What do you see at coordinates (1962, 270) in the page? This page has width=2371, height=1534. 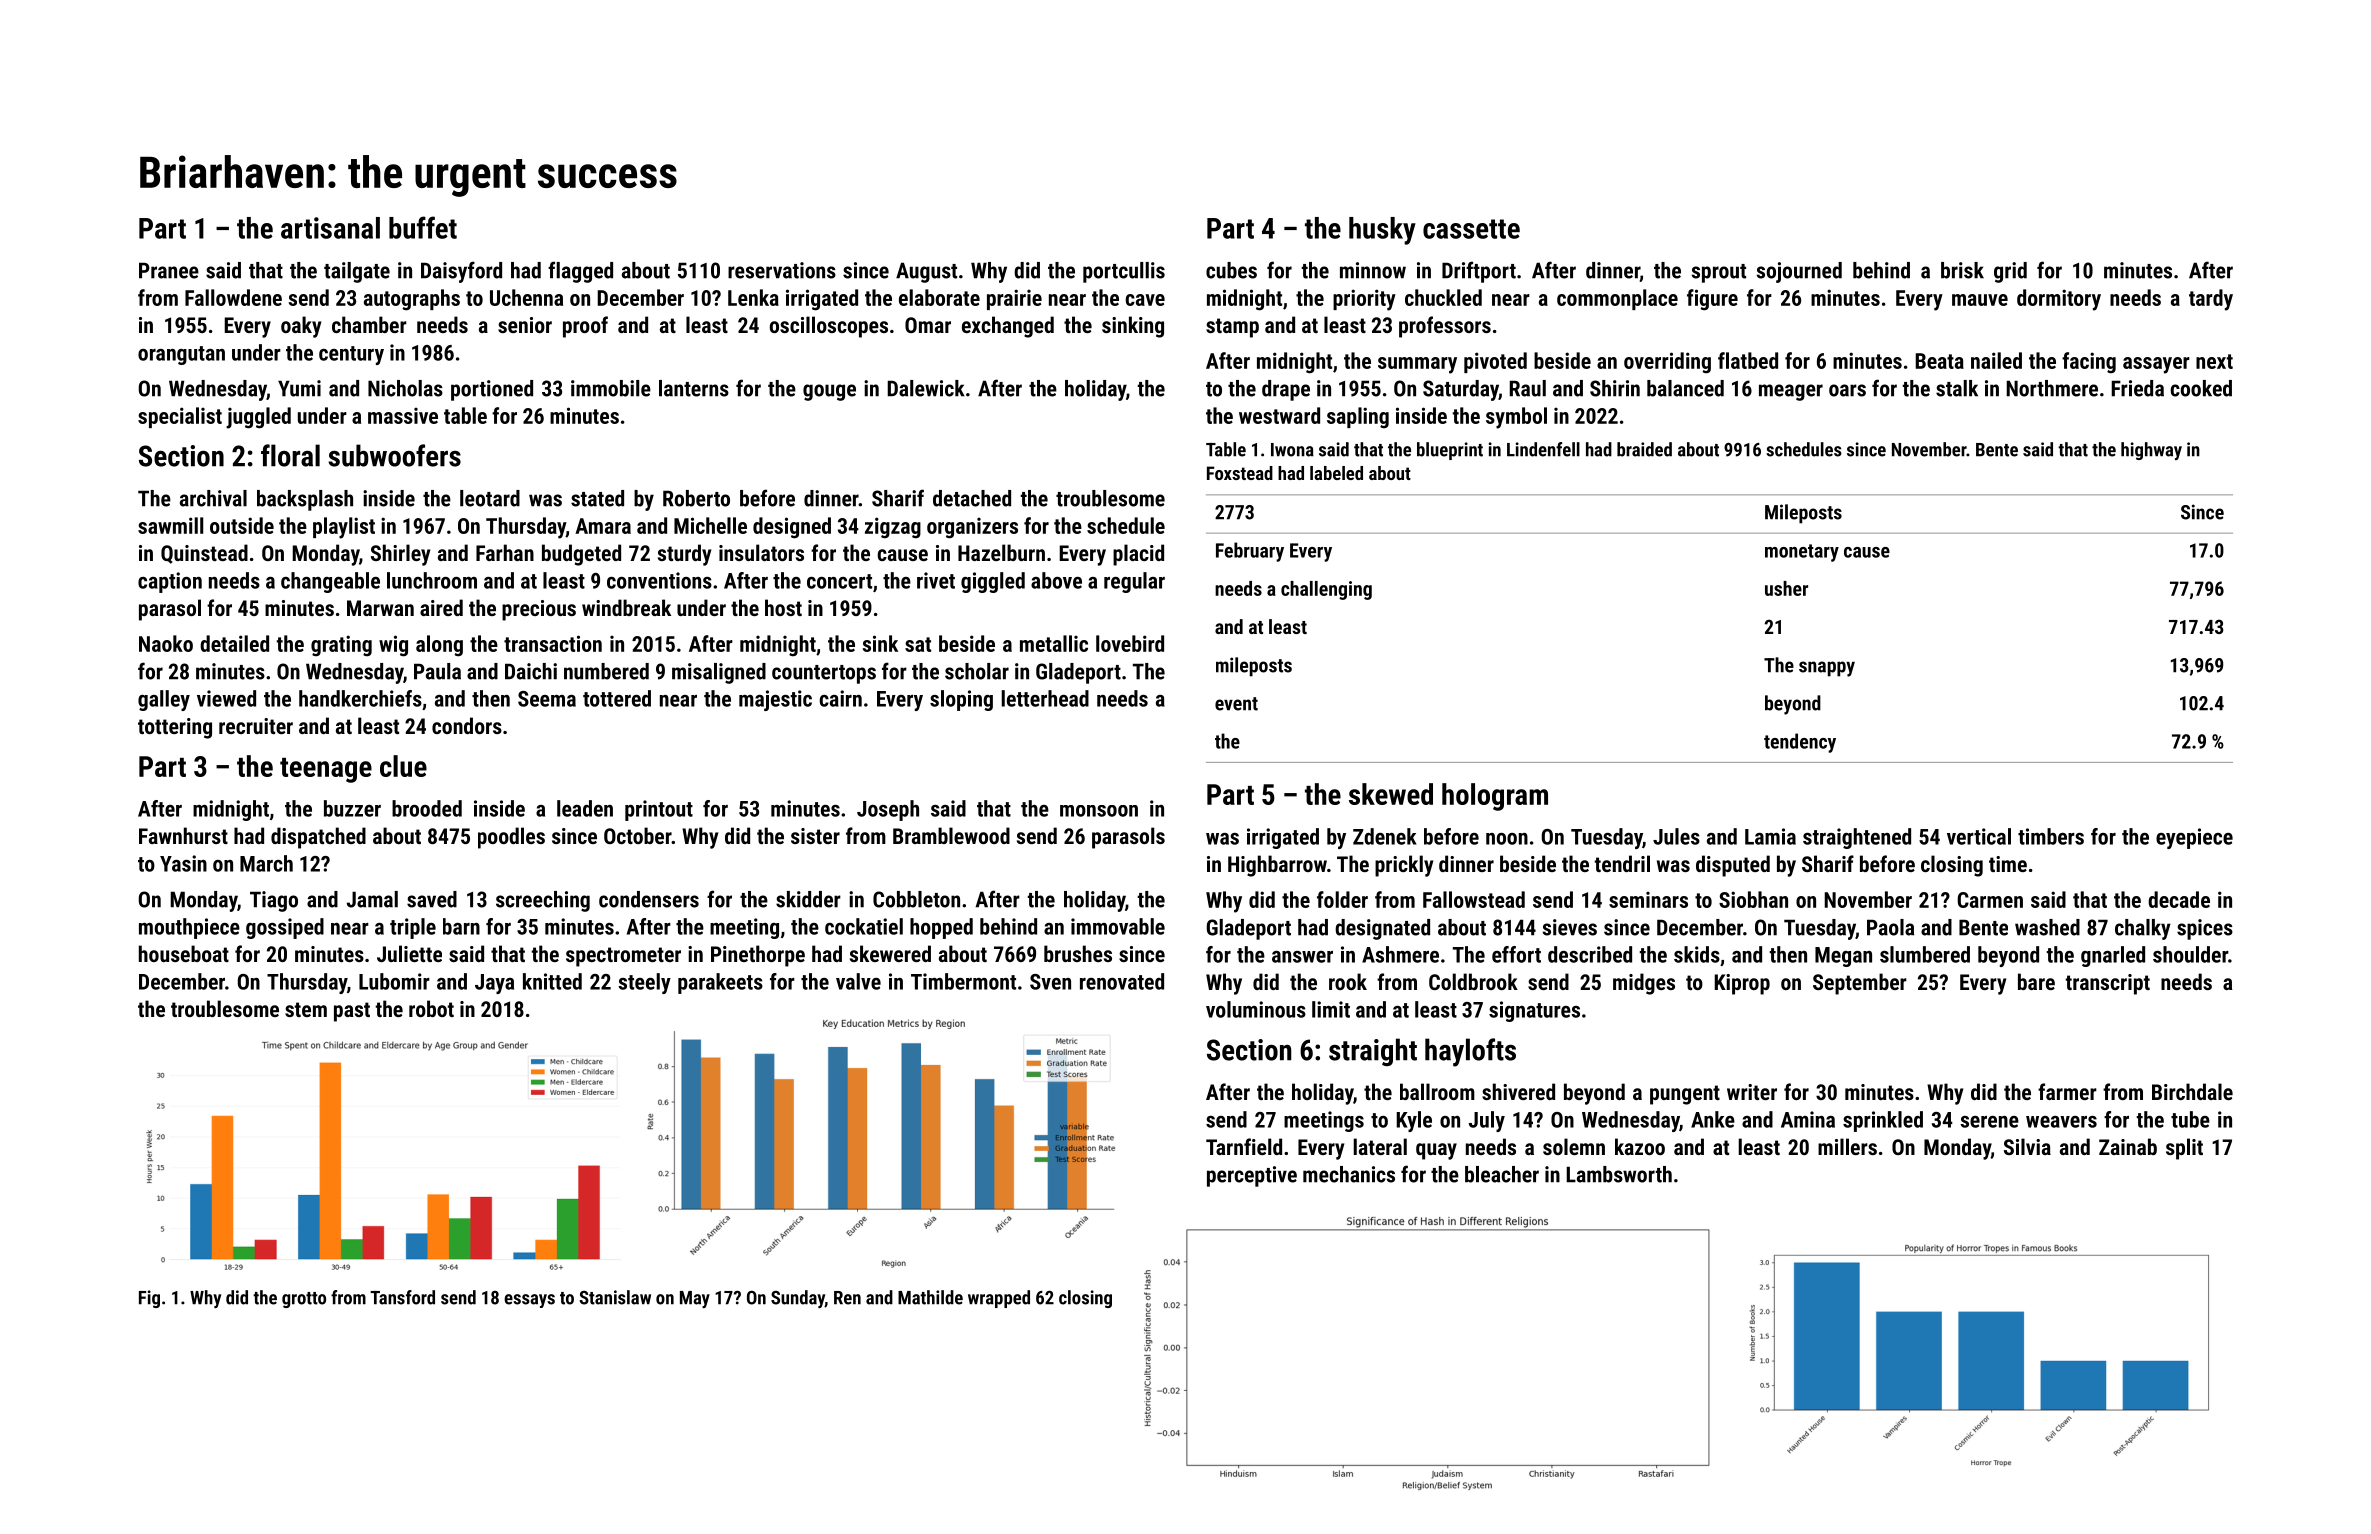 I see `brisk` at bounding box center [1962, 270].
